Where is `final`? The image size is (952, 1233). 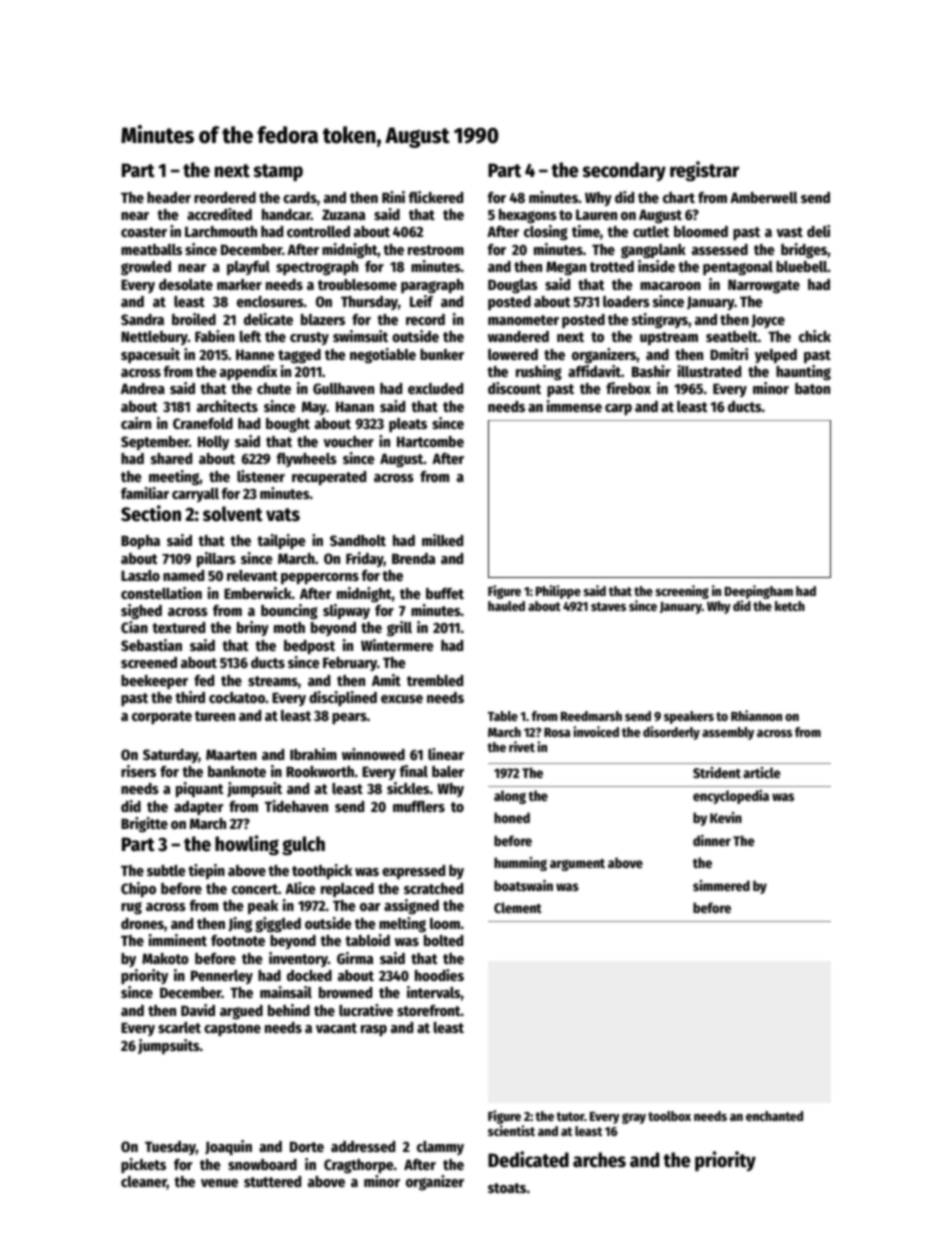
final is located at coordinates (414, 771).
